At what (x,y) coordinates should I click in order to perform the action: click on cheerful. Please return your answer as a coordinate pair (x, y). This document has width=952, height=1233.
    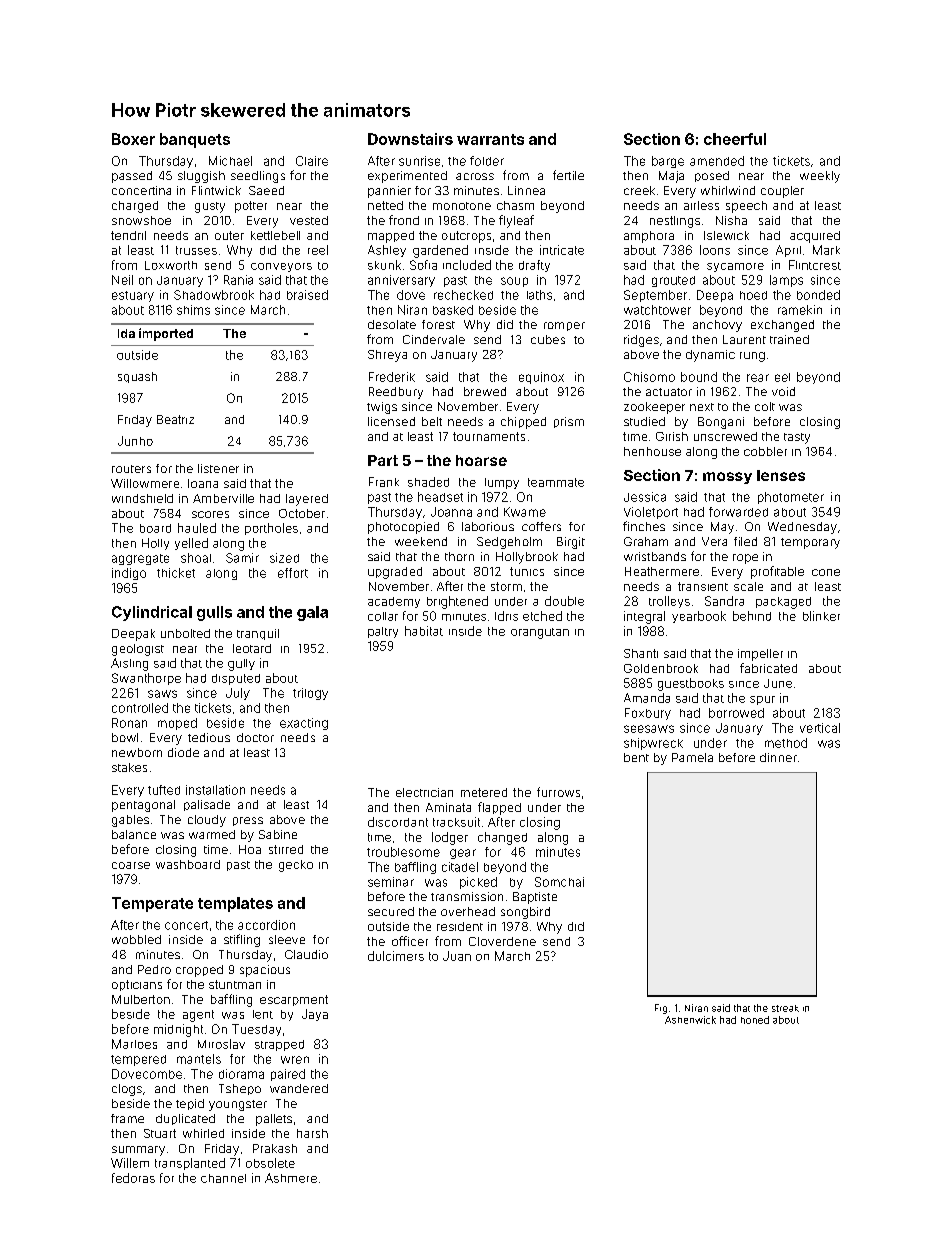
    Looking at the image, I should click on (735, 139).
